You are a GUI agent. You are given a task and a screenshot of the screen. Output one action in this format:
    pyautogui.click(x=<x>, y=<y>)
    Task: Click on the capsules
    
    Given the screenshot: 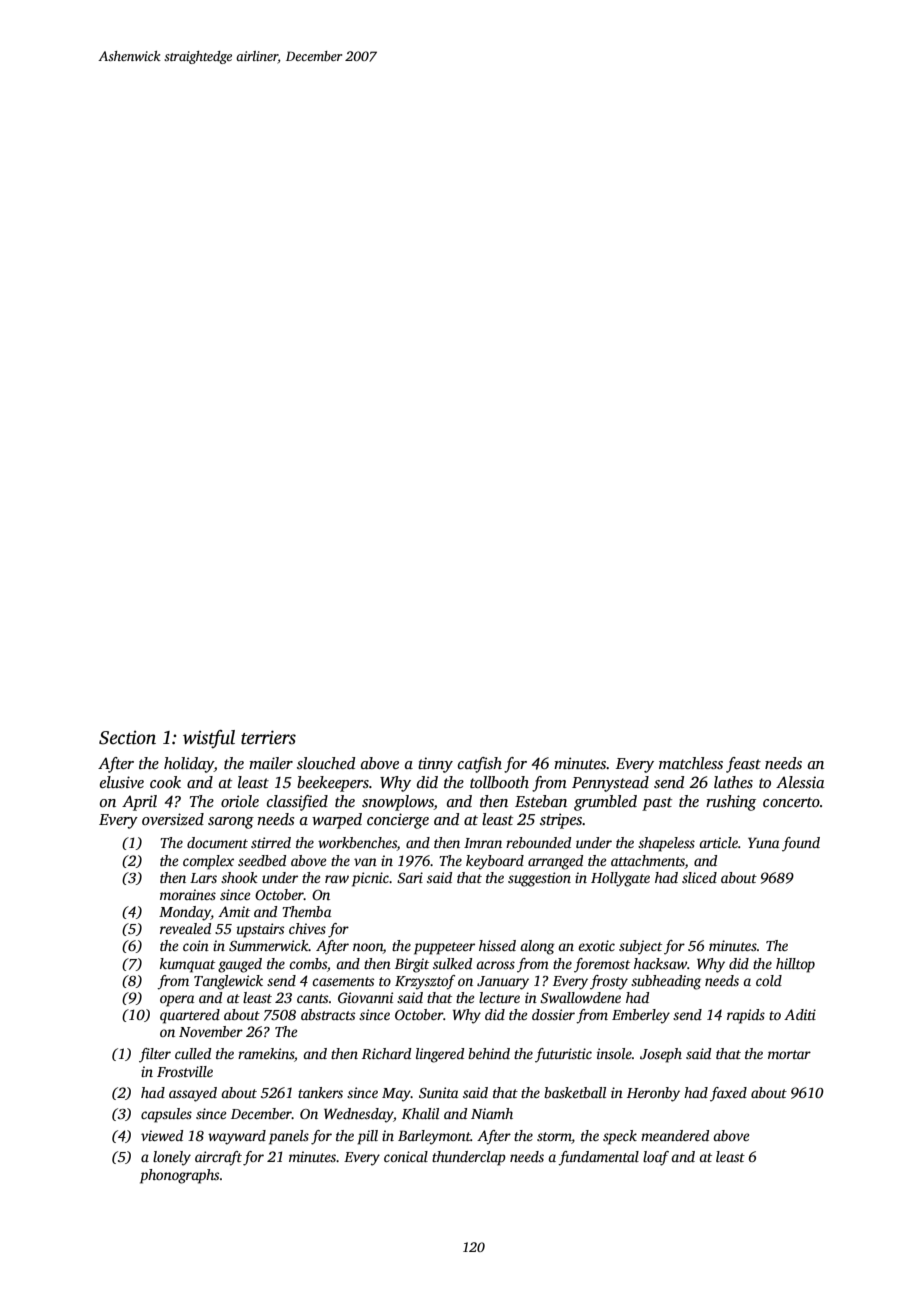 What is the action you would take?
    pyautogui.click(x=166, y=1115)
